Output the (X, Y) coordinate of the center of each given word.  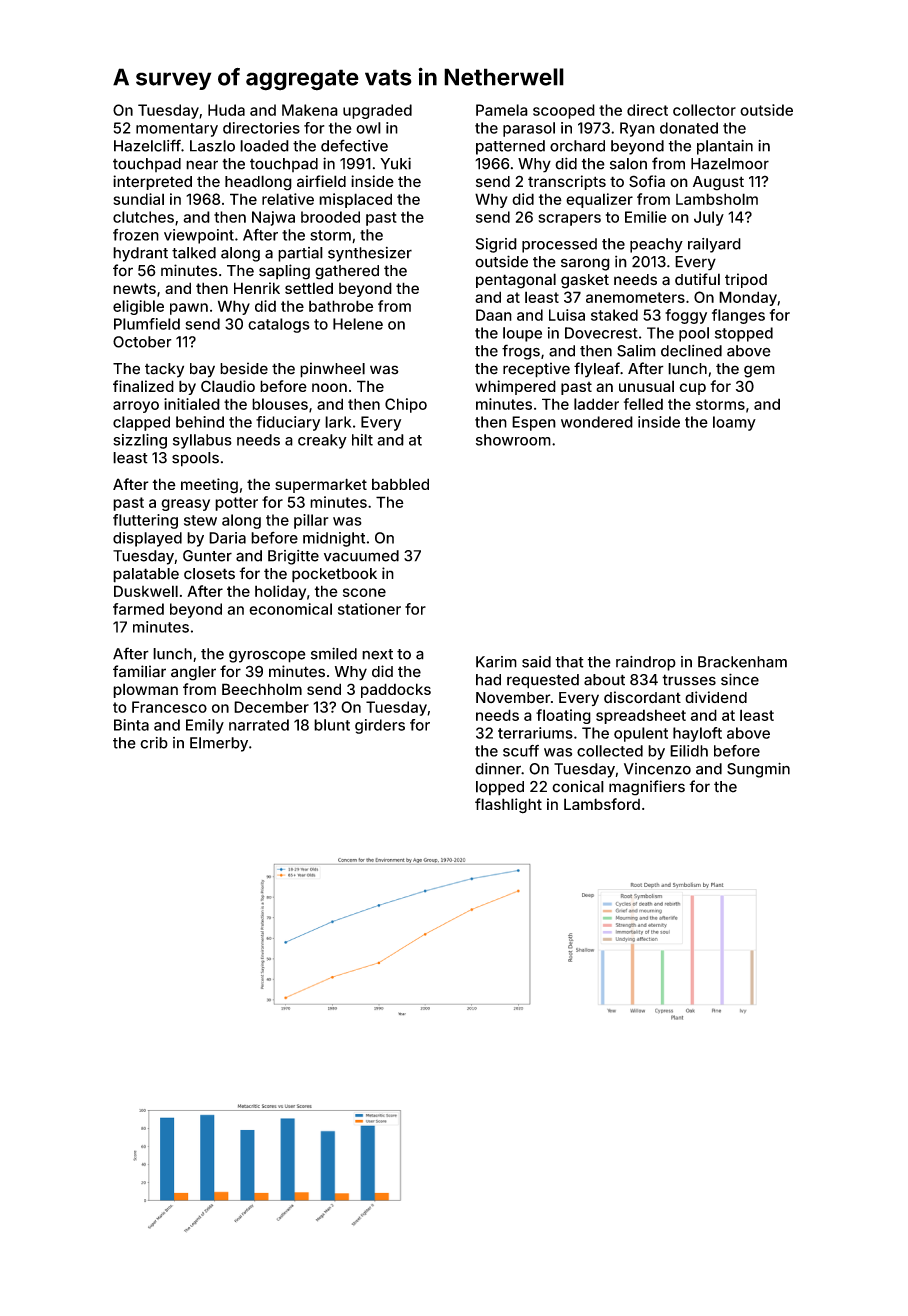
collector (704, 110)
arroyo (136, 407)
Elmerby (219, 744)
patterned (510, 147)
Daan (494, 315)
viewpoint (199, 236)
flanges (738, 316)
